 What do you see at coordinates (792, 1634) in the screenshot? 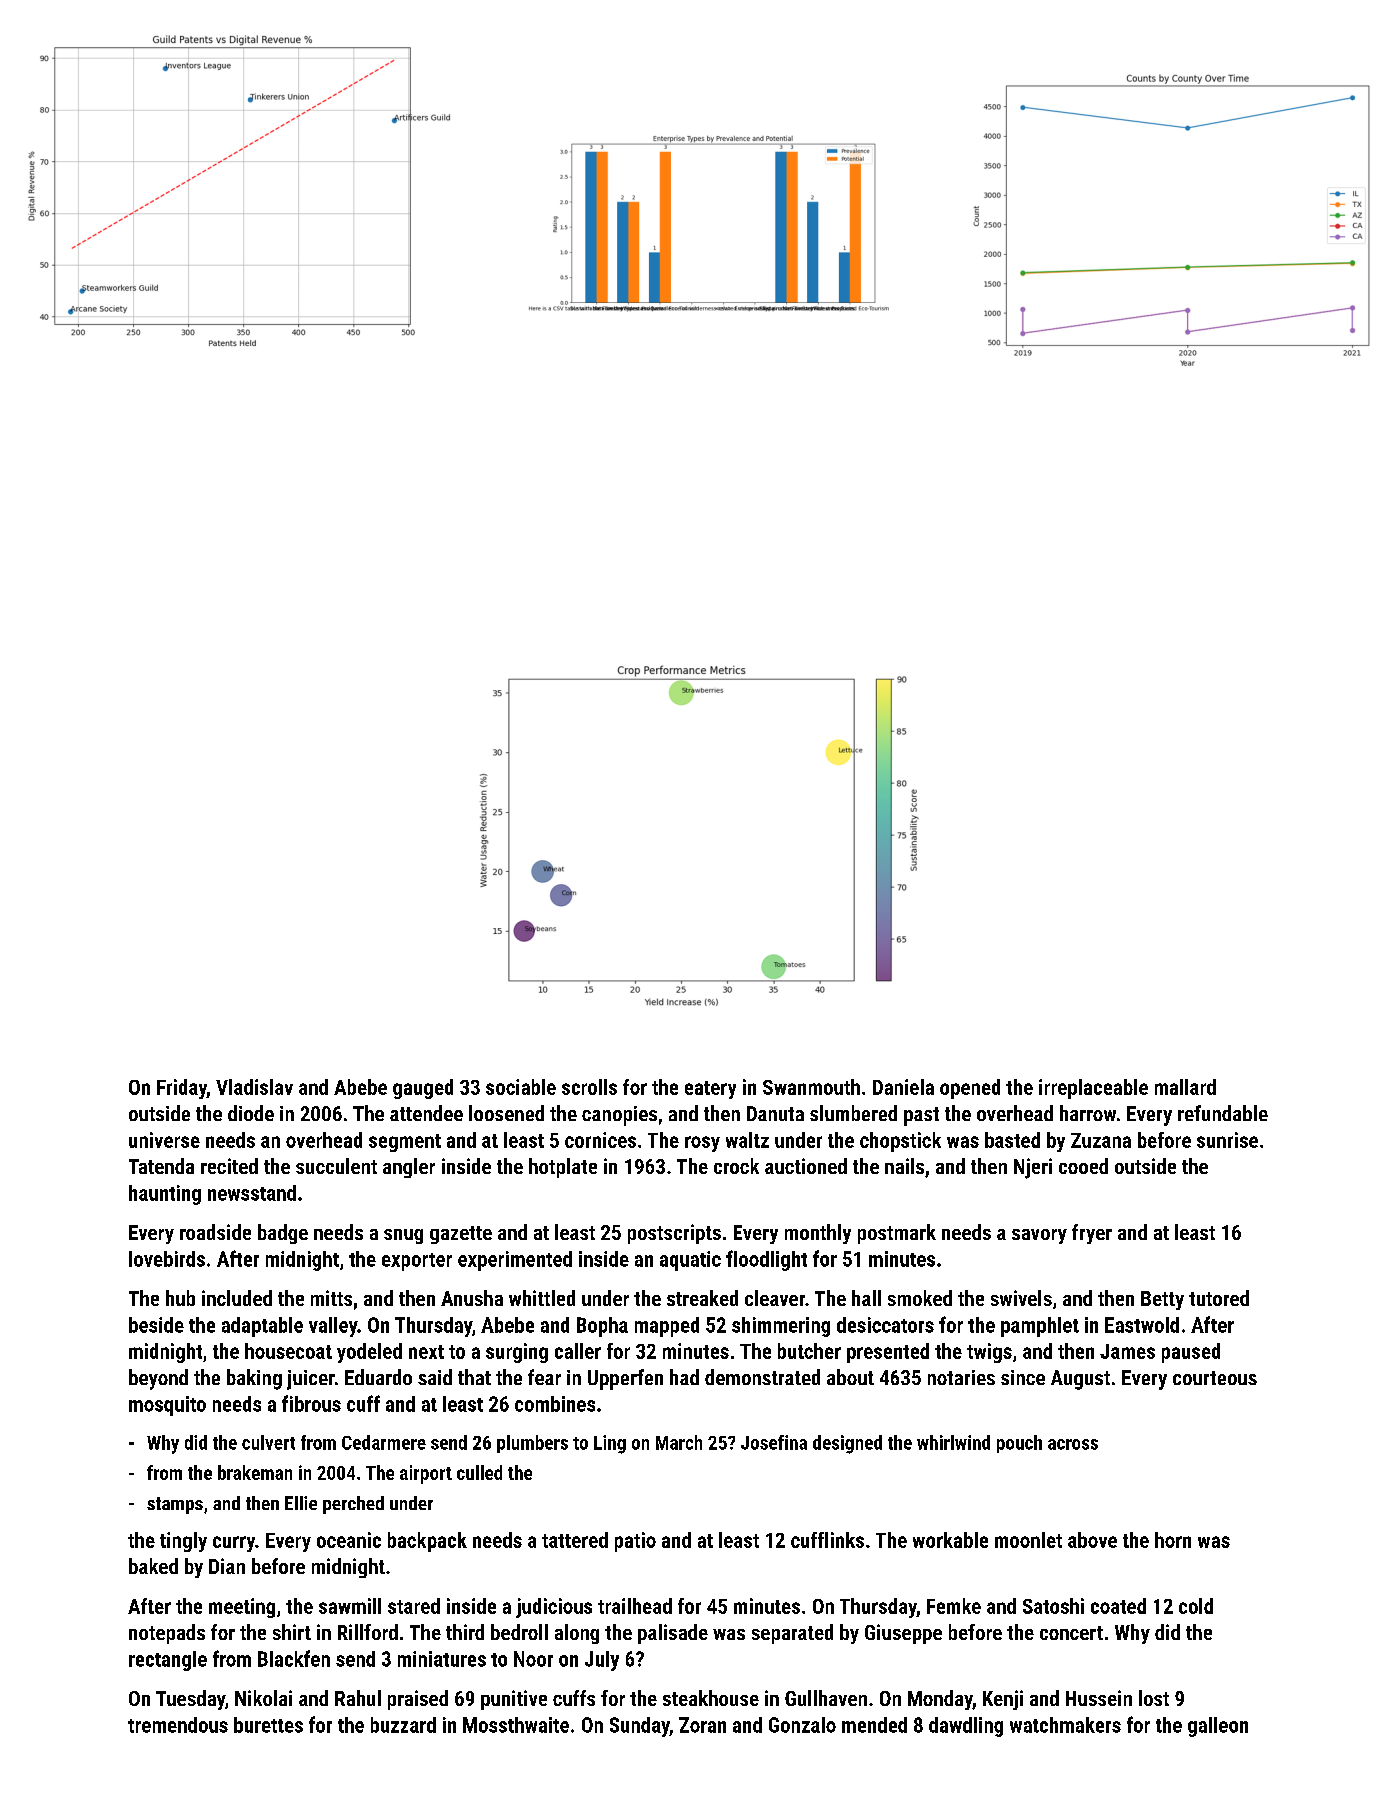
I see `separated` at bounding box center [792, 1634].
